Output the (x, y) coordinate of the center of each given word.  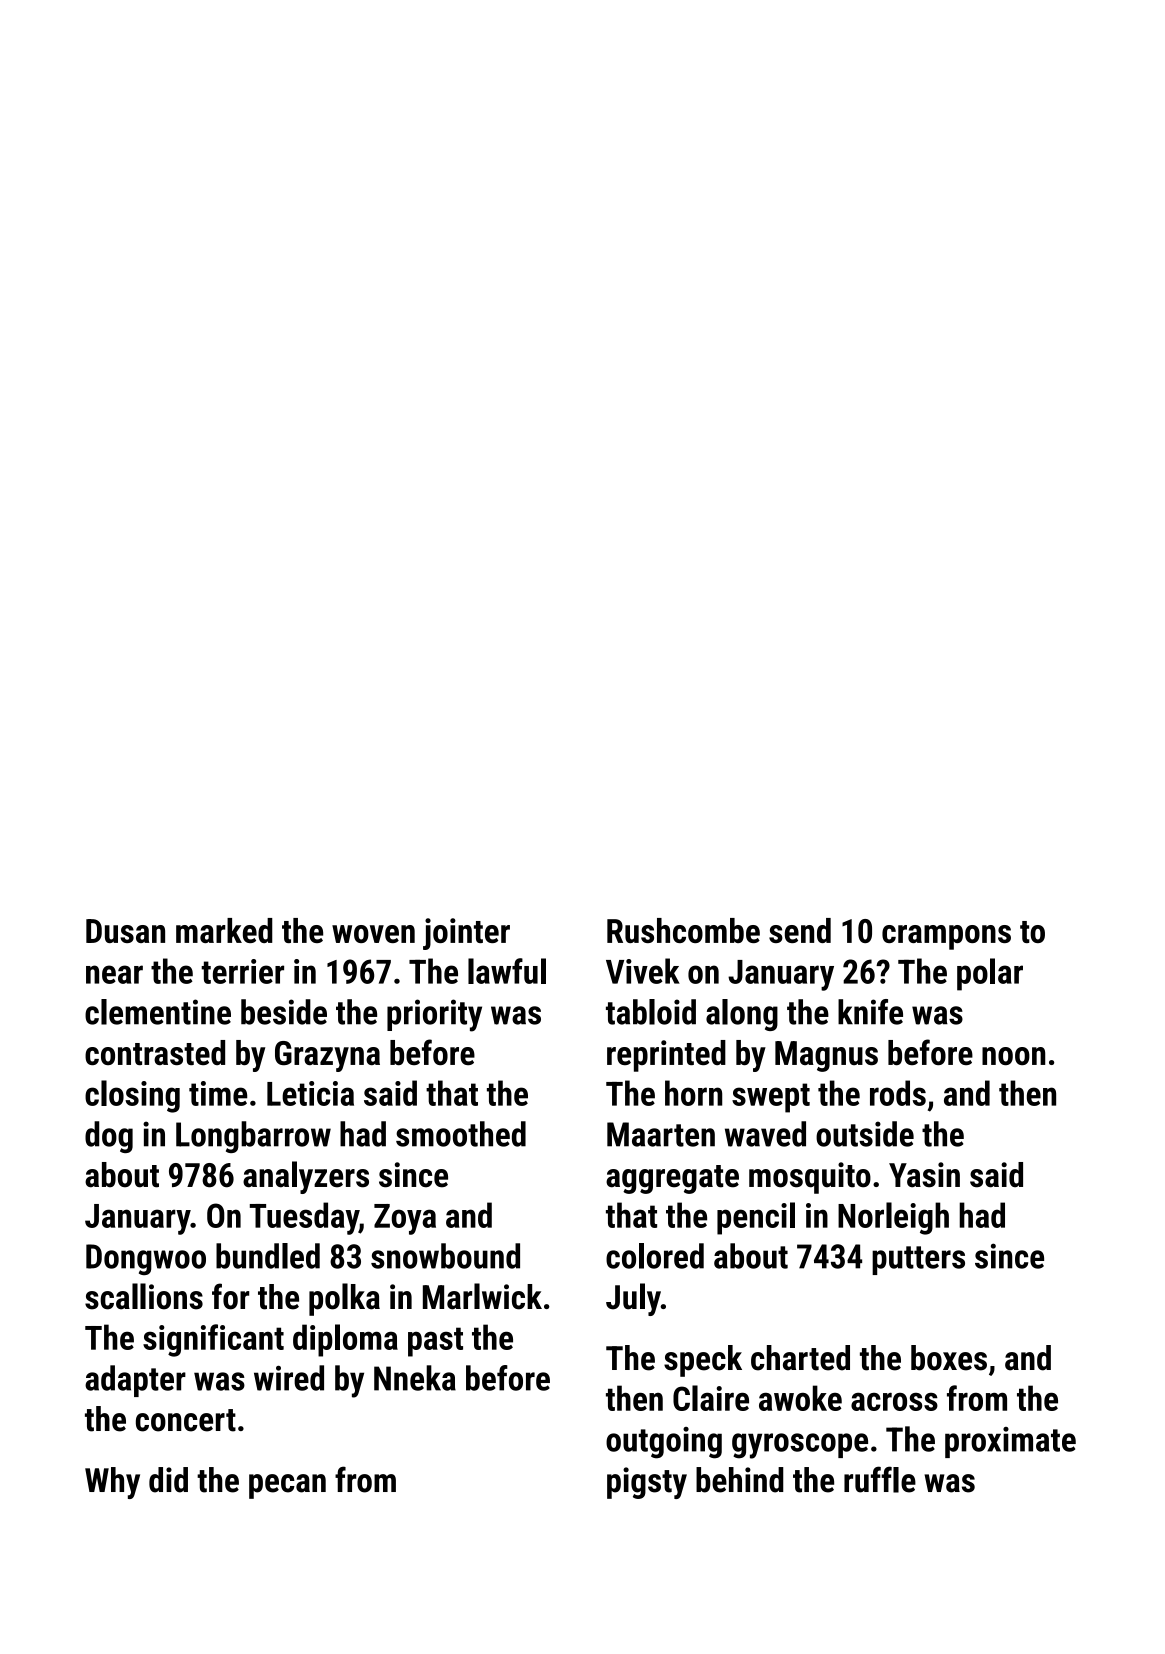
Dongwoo (146, 1259)
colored (655, 1256)
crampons (946, 937)
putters (918, 1260)
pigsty (647, 1483)
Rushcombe (683, 930)
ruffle (880, 1479)
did (168, 1480)
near (114, 974)
